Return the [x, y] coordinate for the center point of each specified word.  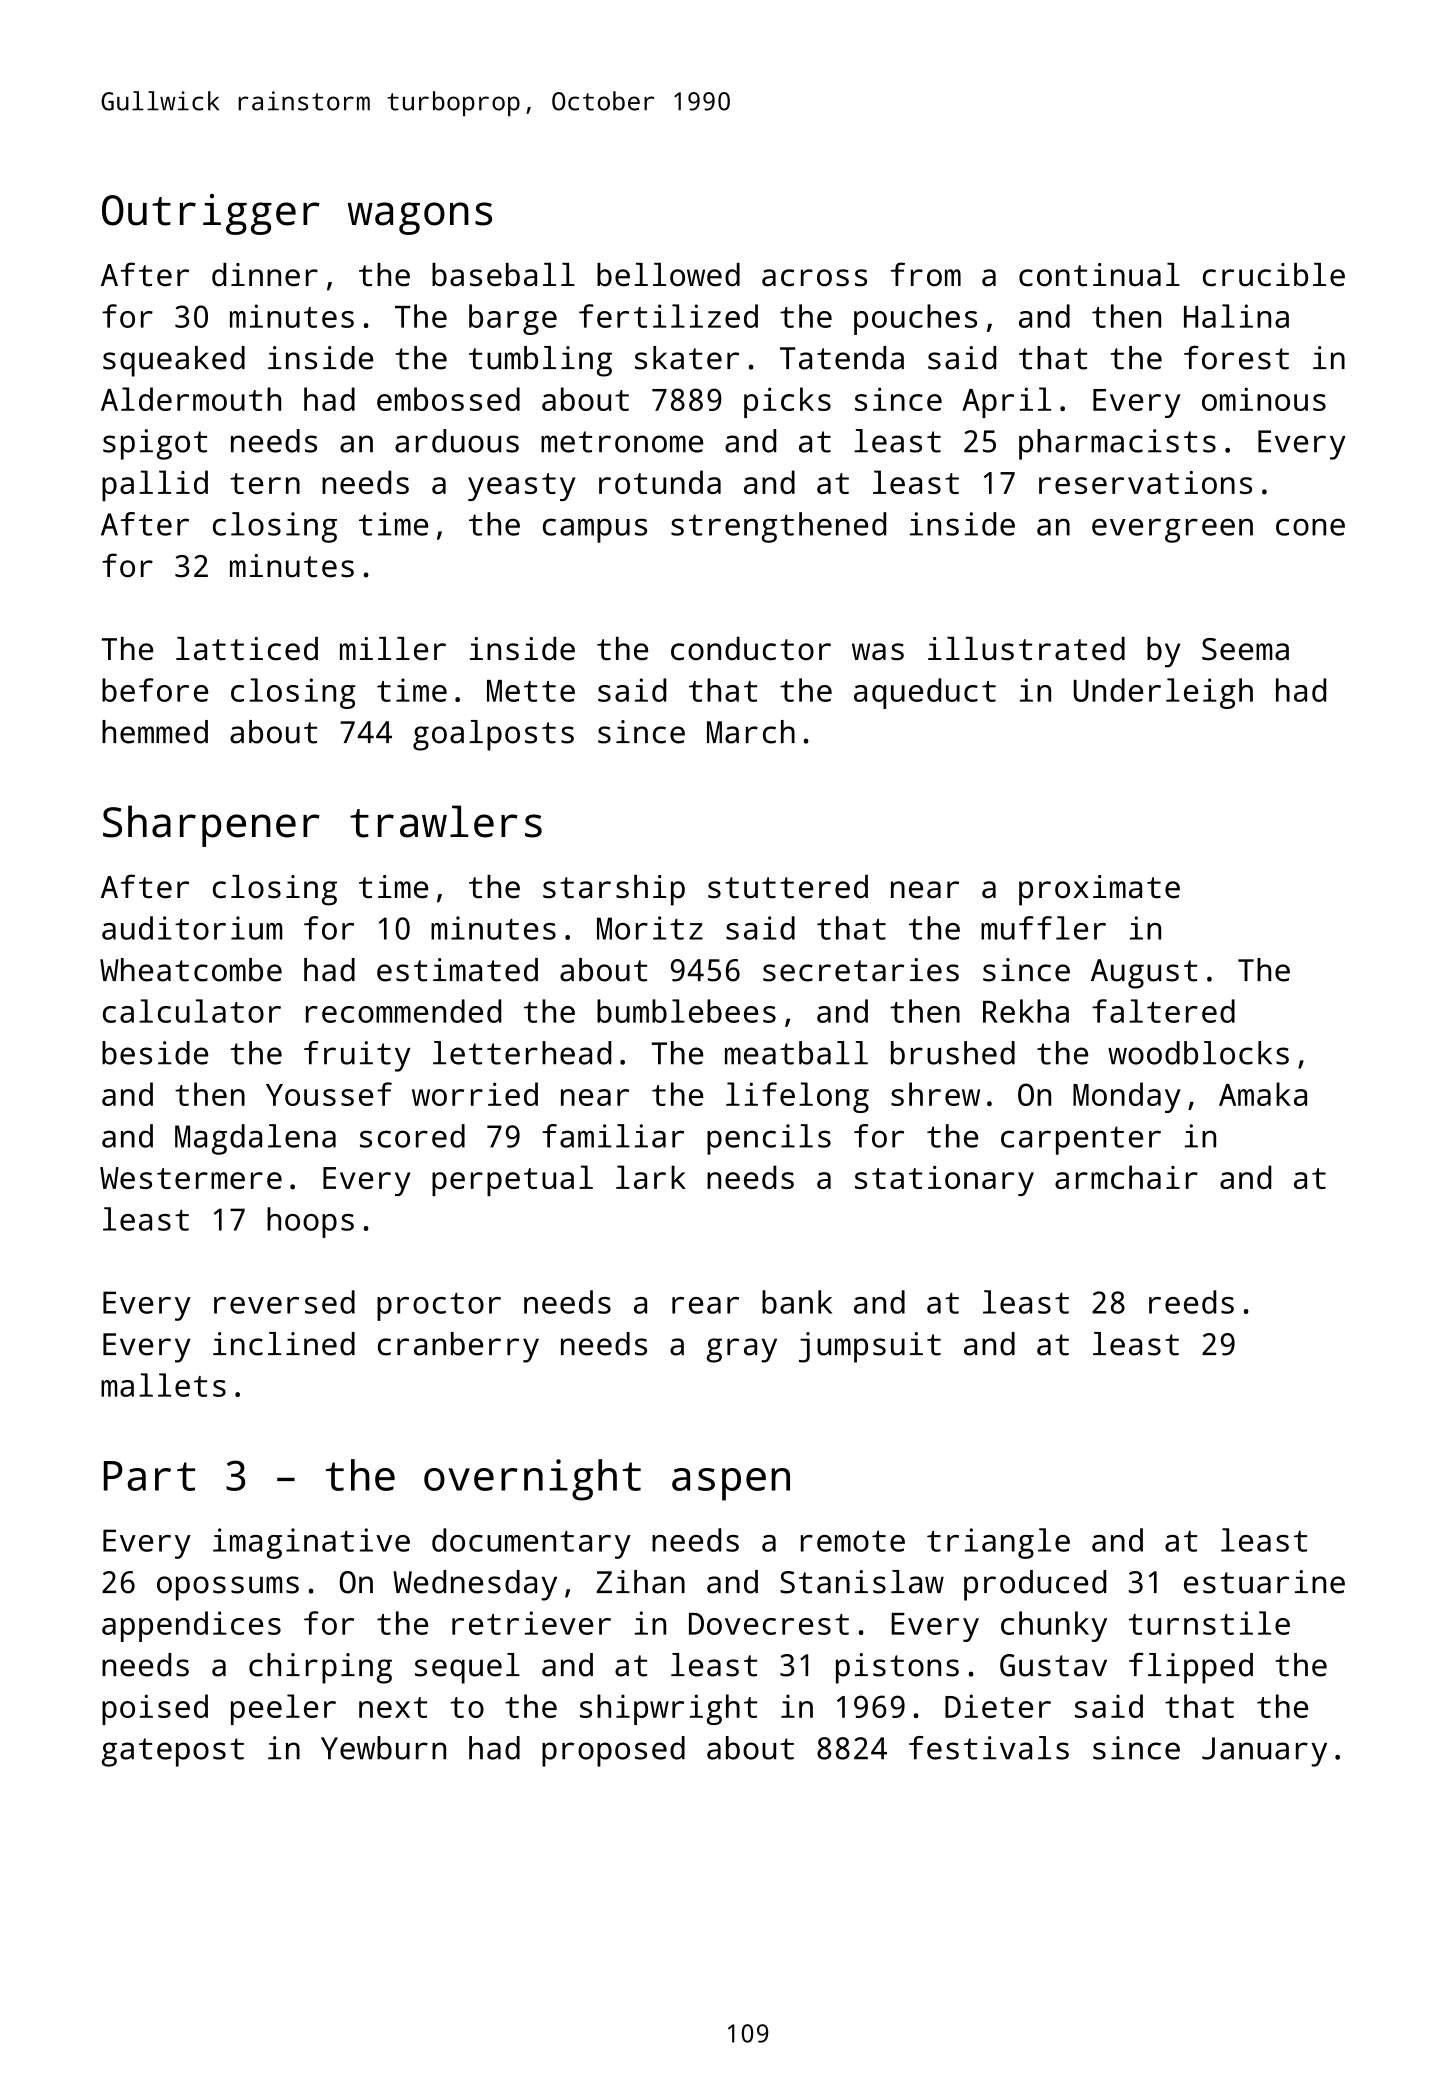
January [1264, 1752]
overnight [532, 1480]
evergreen [1172, 530]
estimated [457, 970]
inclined [284, 1344]
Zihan [641, 1582]
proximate [1099, 890]
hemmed [155, 732]
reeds [1191, 1302]
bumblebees [686, 1011]
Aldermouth [191, 399]
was [878, 652]
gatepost [173, 1752]
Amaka [1263, 1094]
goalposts [493, 735]
